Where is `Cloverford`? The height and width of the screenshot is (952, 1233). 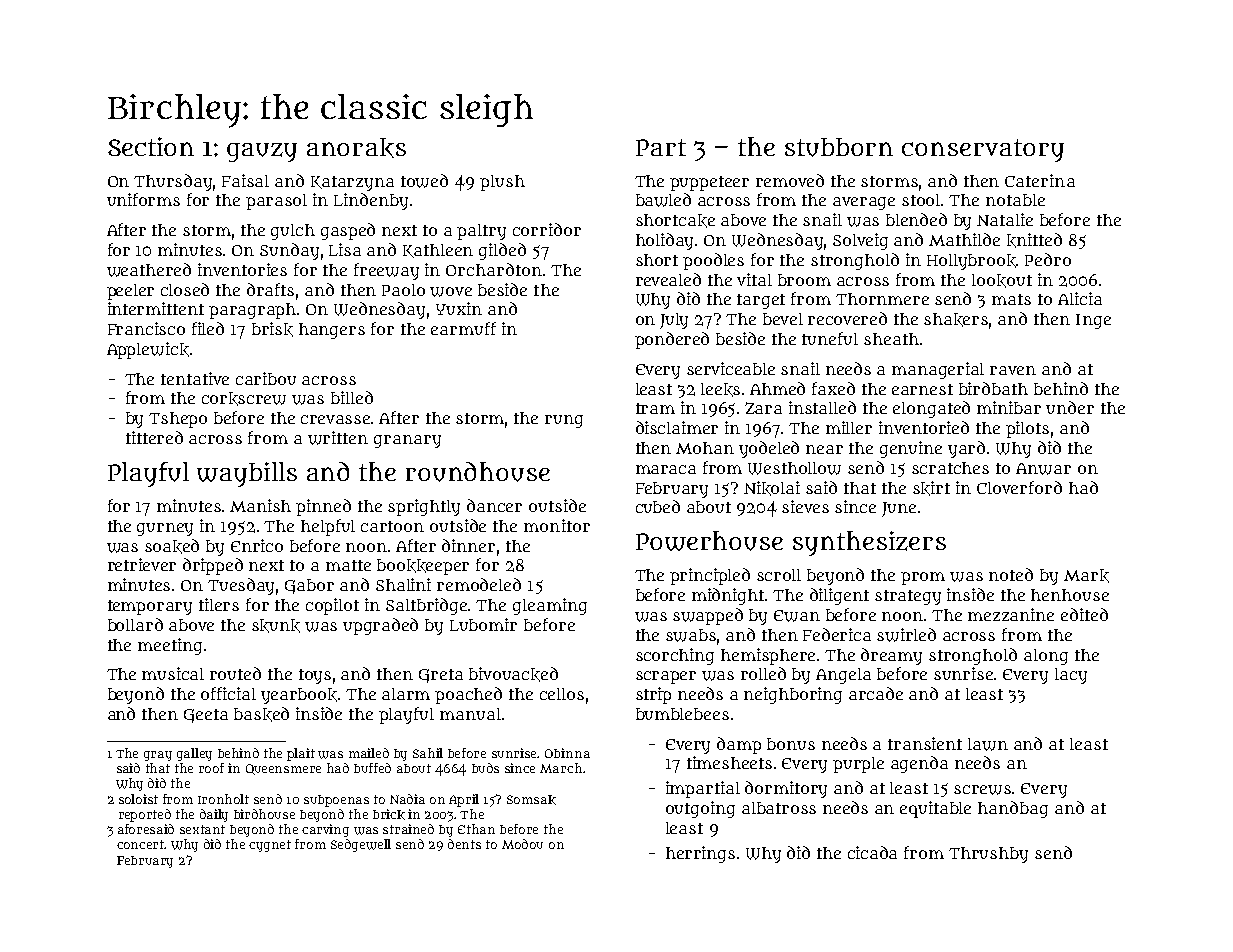 Cloverford is located at coordinates (1019, 487).
